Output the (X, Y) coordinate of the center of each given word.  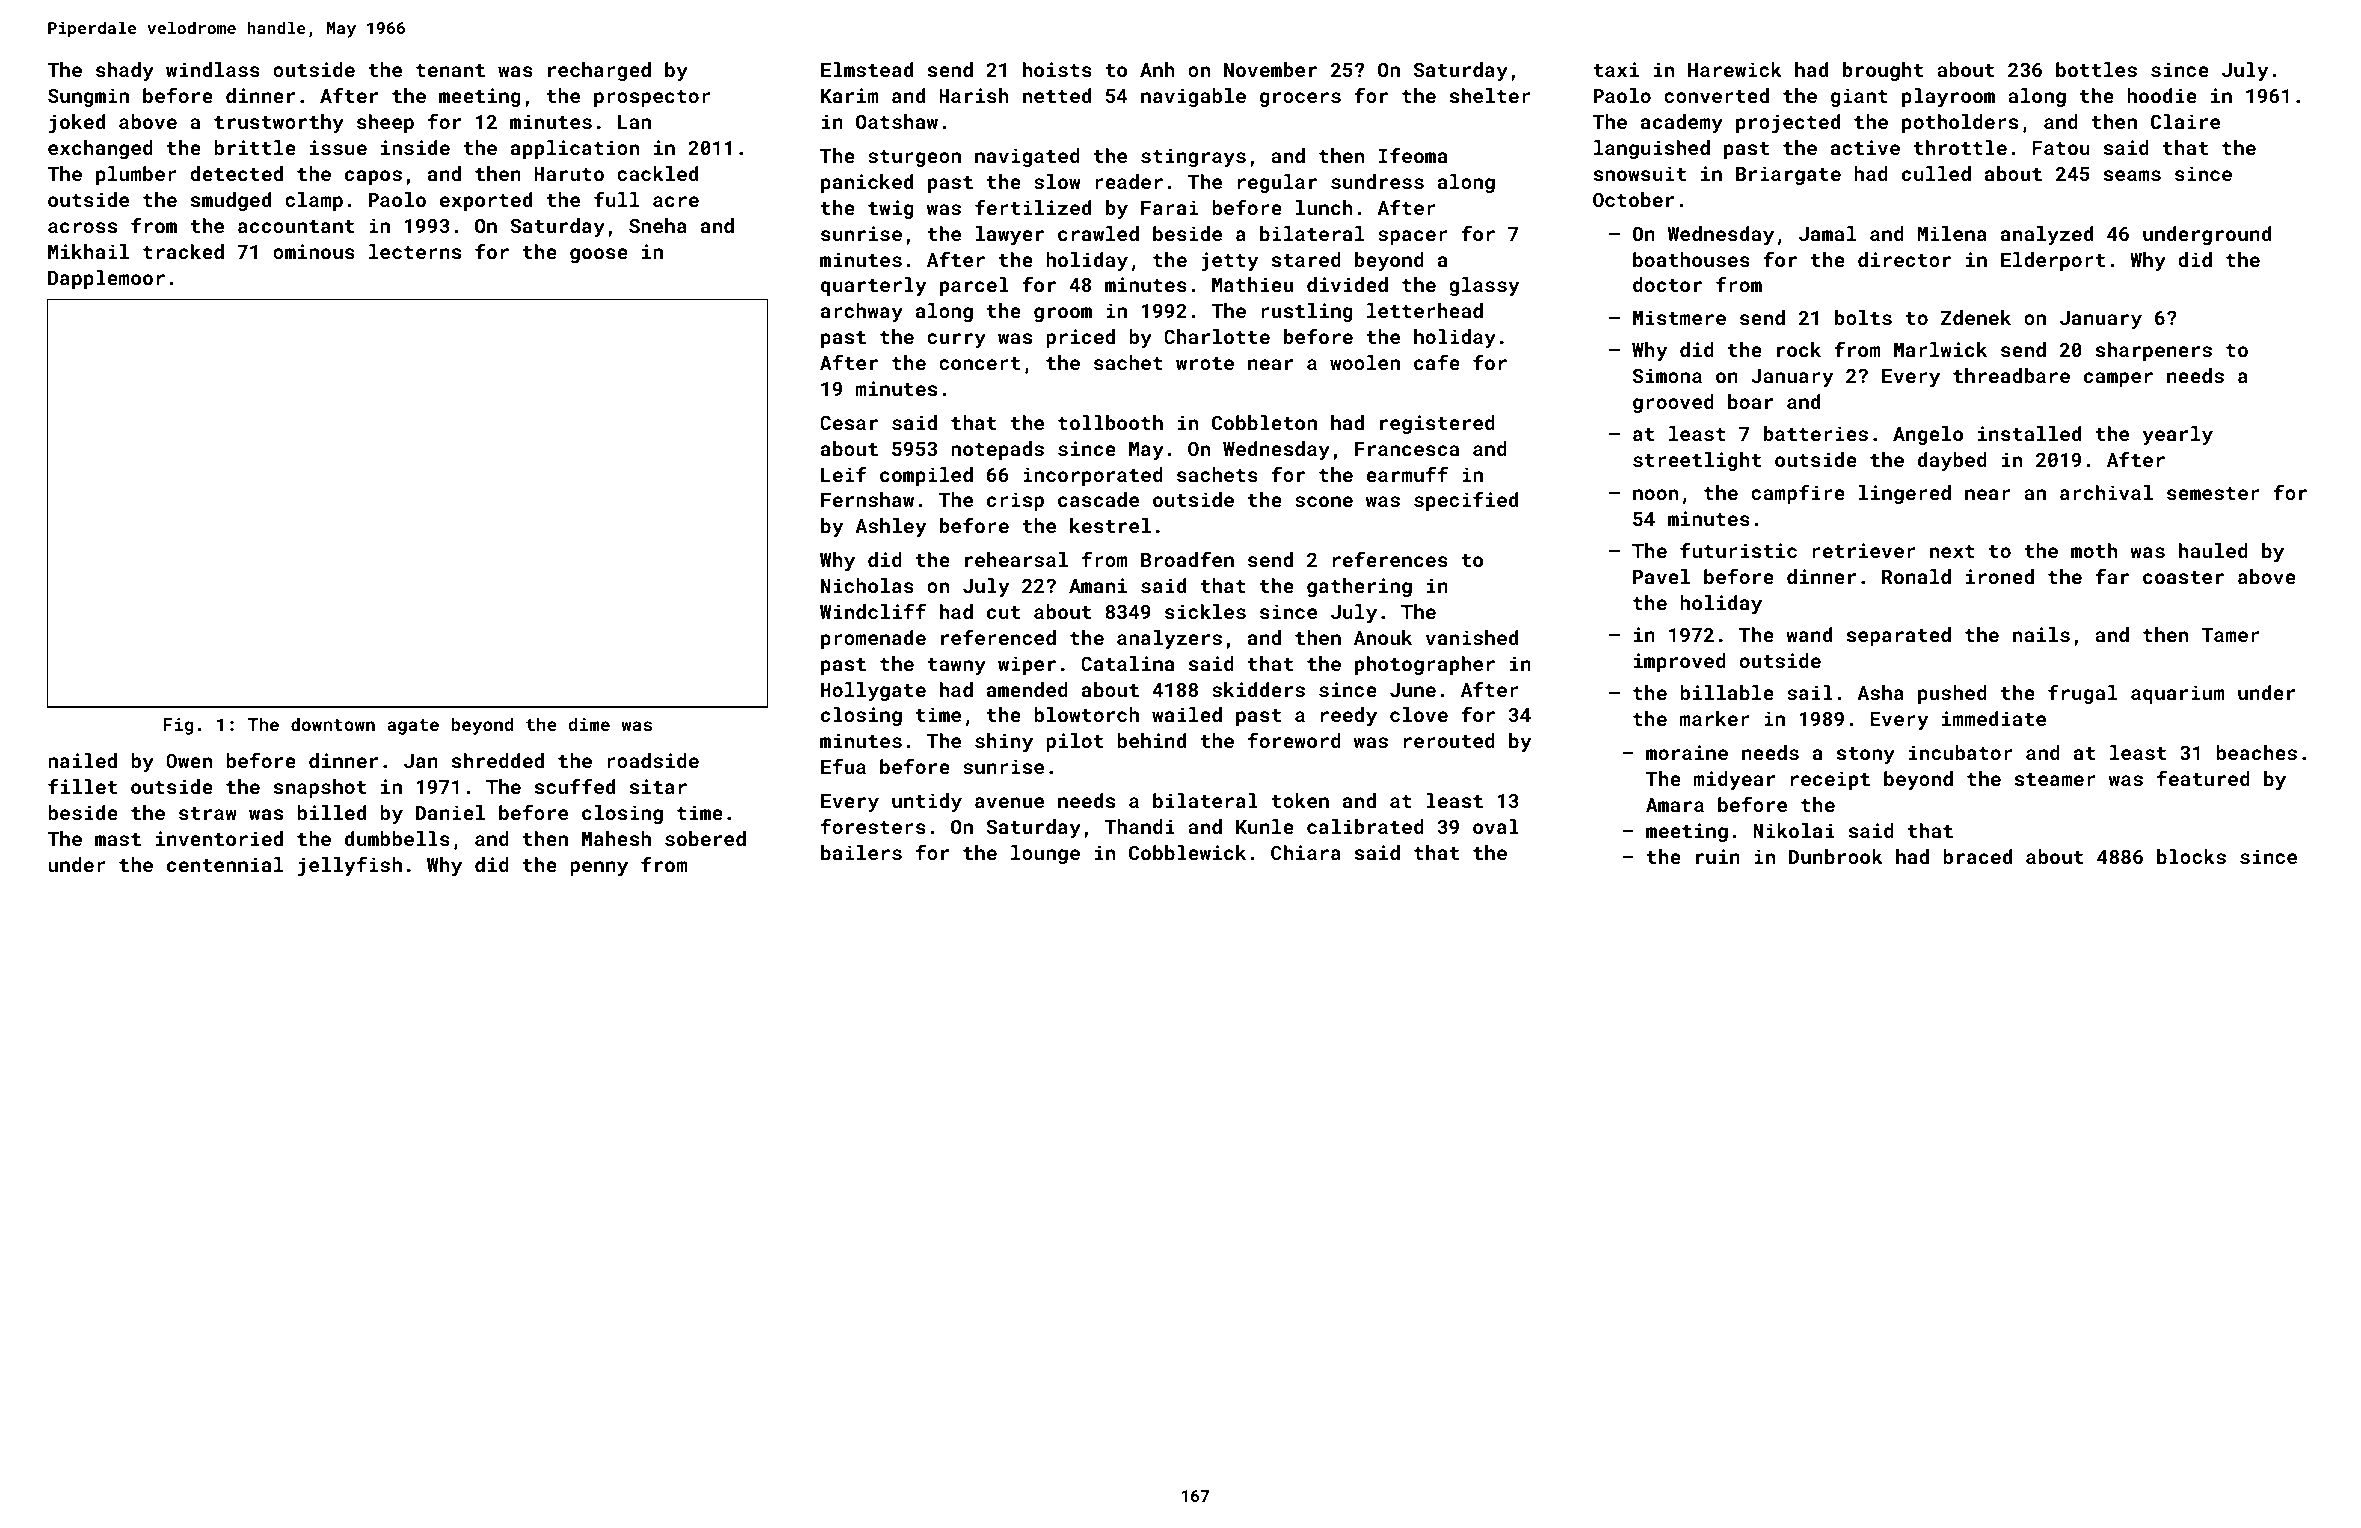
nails (2041, 634)
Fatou (2061, 148)
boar (1750, 401)
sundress (1377, 181)
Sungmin (88, 97)
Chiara (1306, 852)
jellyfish (350, 866)
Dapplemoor (106, 279)
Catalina (1127, 663)
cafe (1437, 362)
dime (589, 724)
